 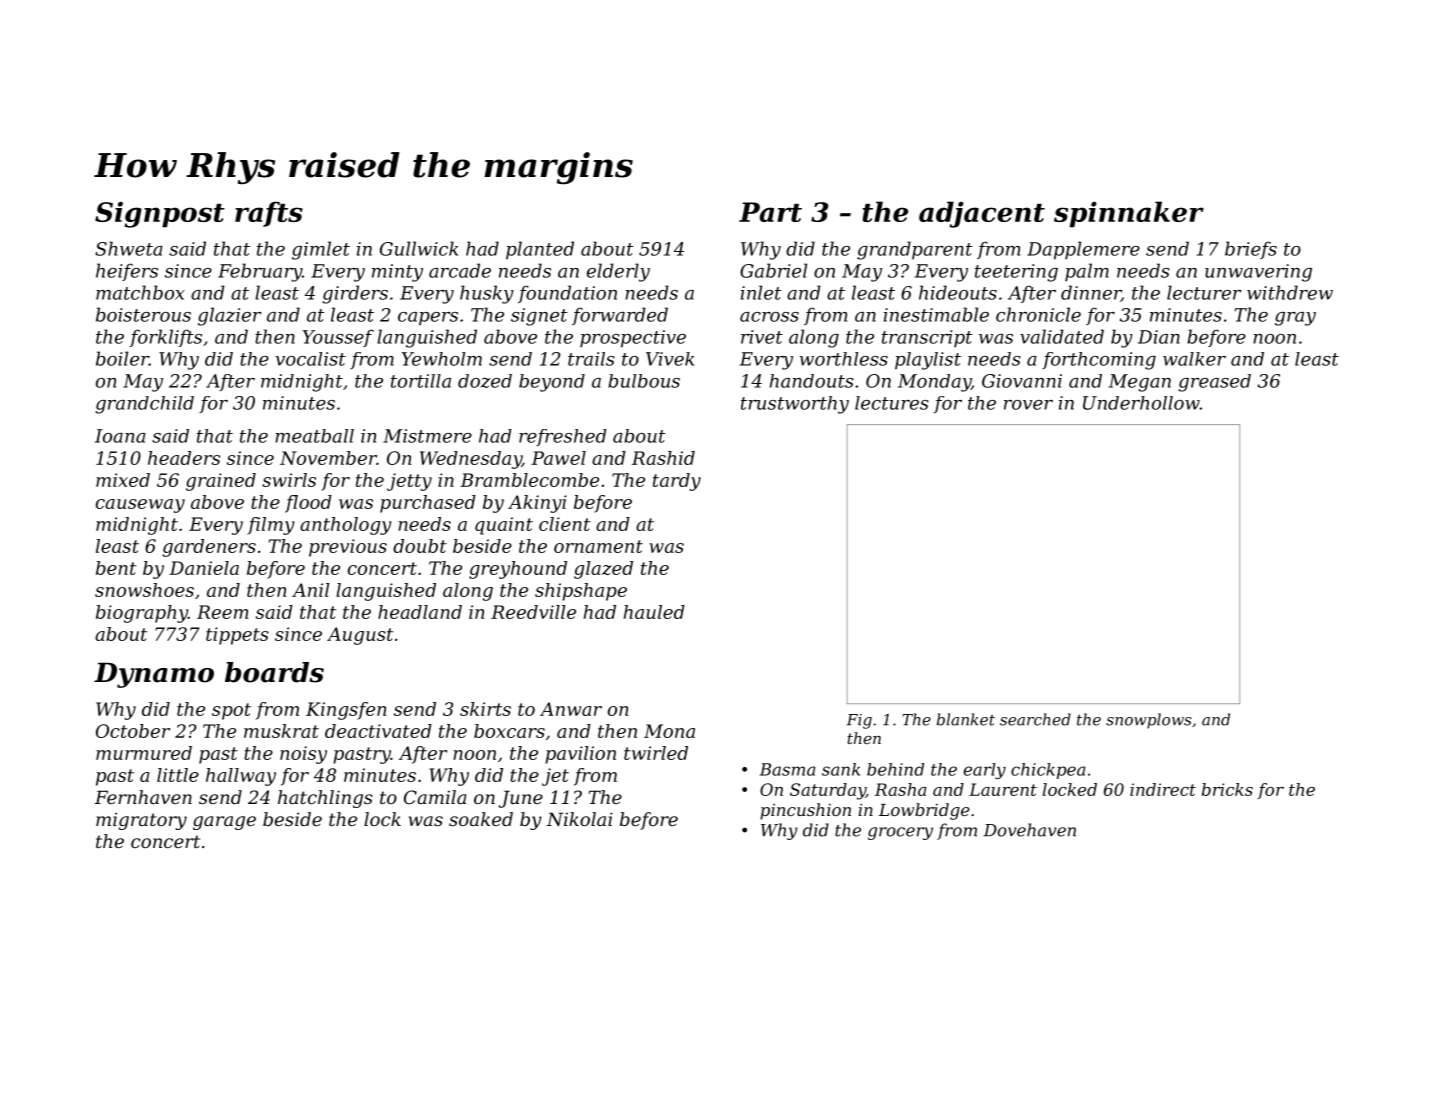 What do you see at coordinates (598, 546) in the screenshot?
I see `ornament` at bounding box center [598, 546].
